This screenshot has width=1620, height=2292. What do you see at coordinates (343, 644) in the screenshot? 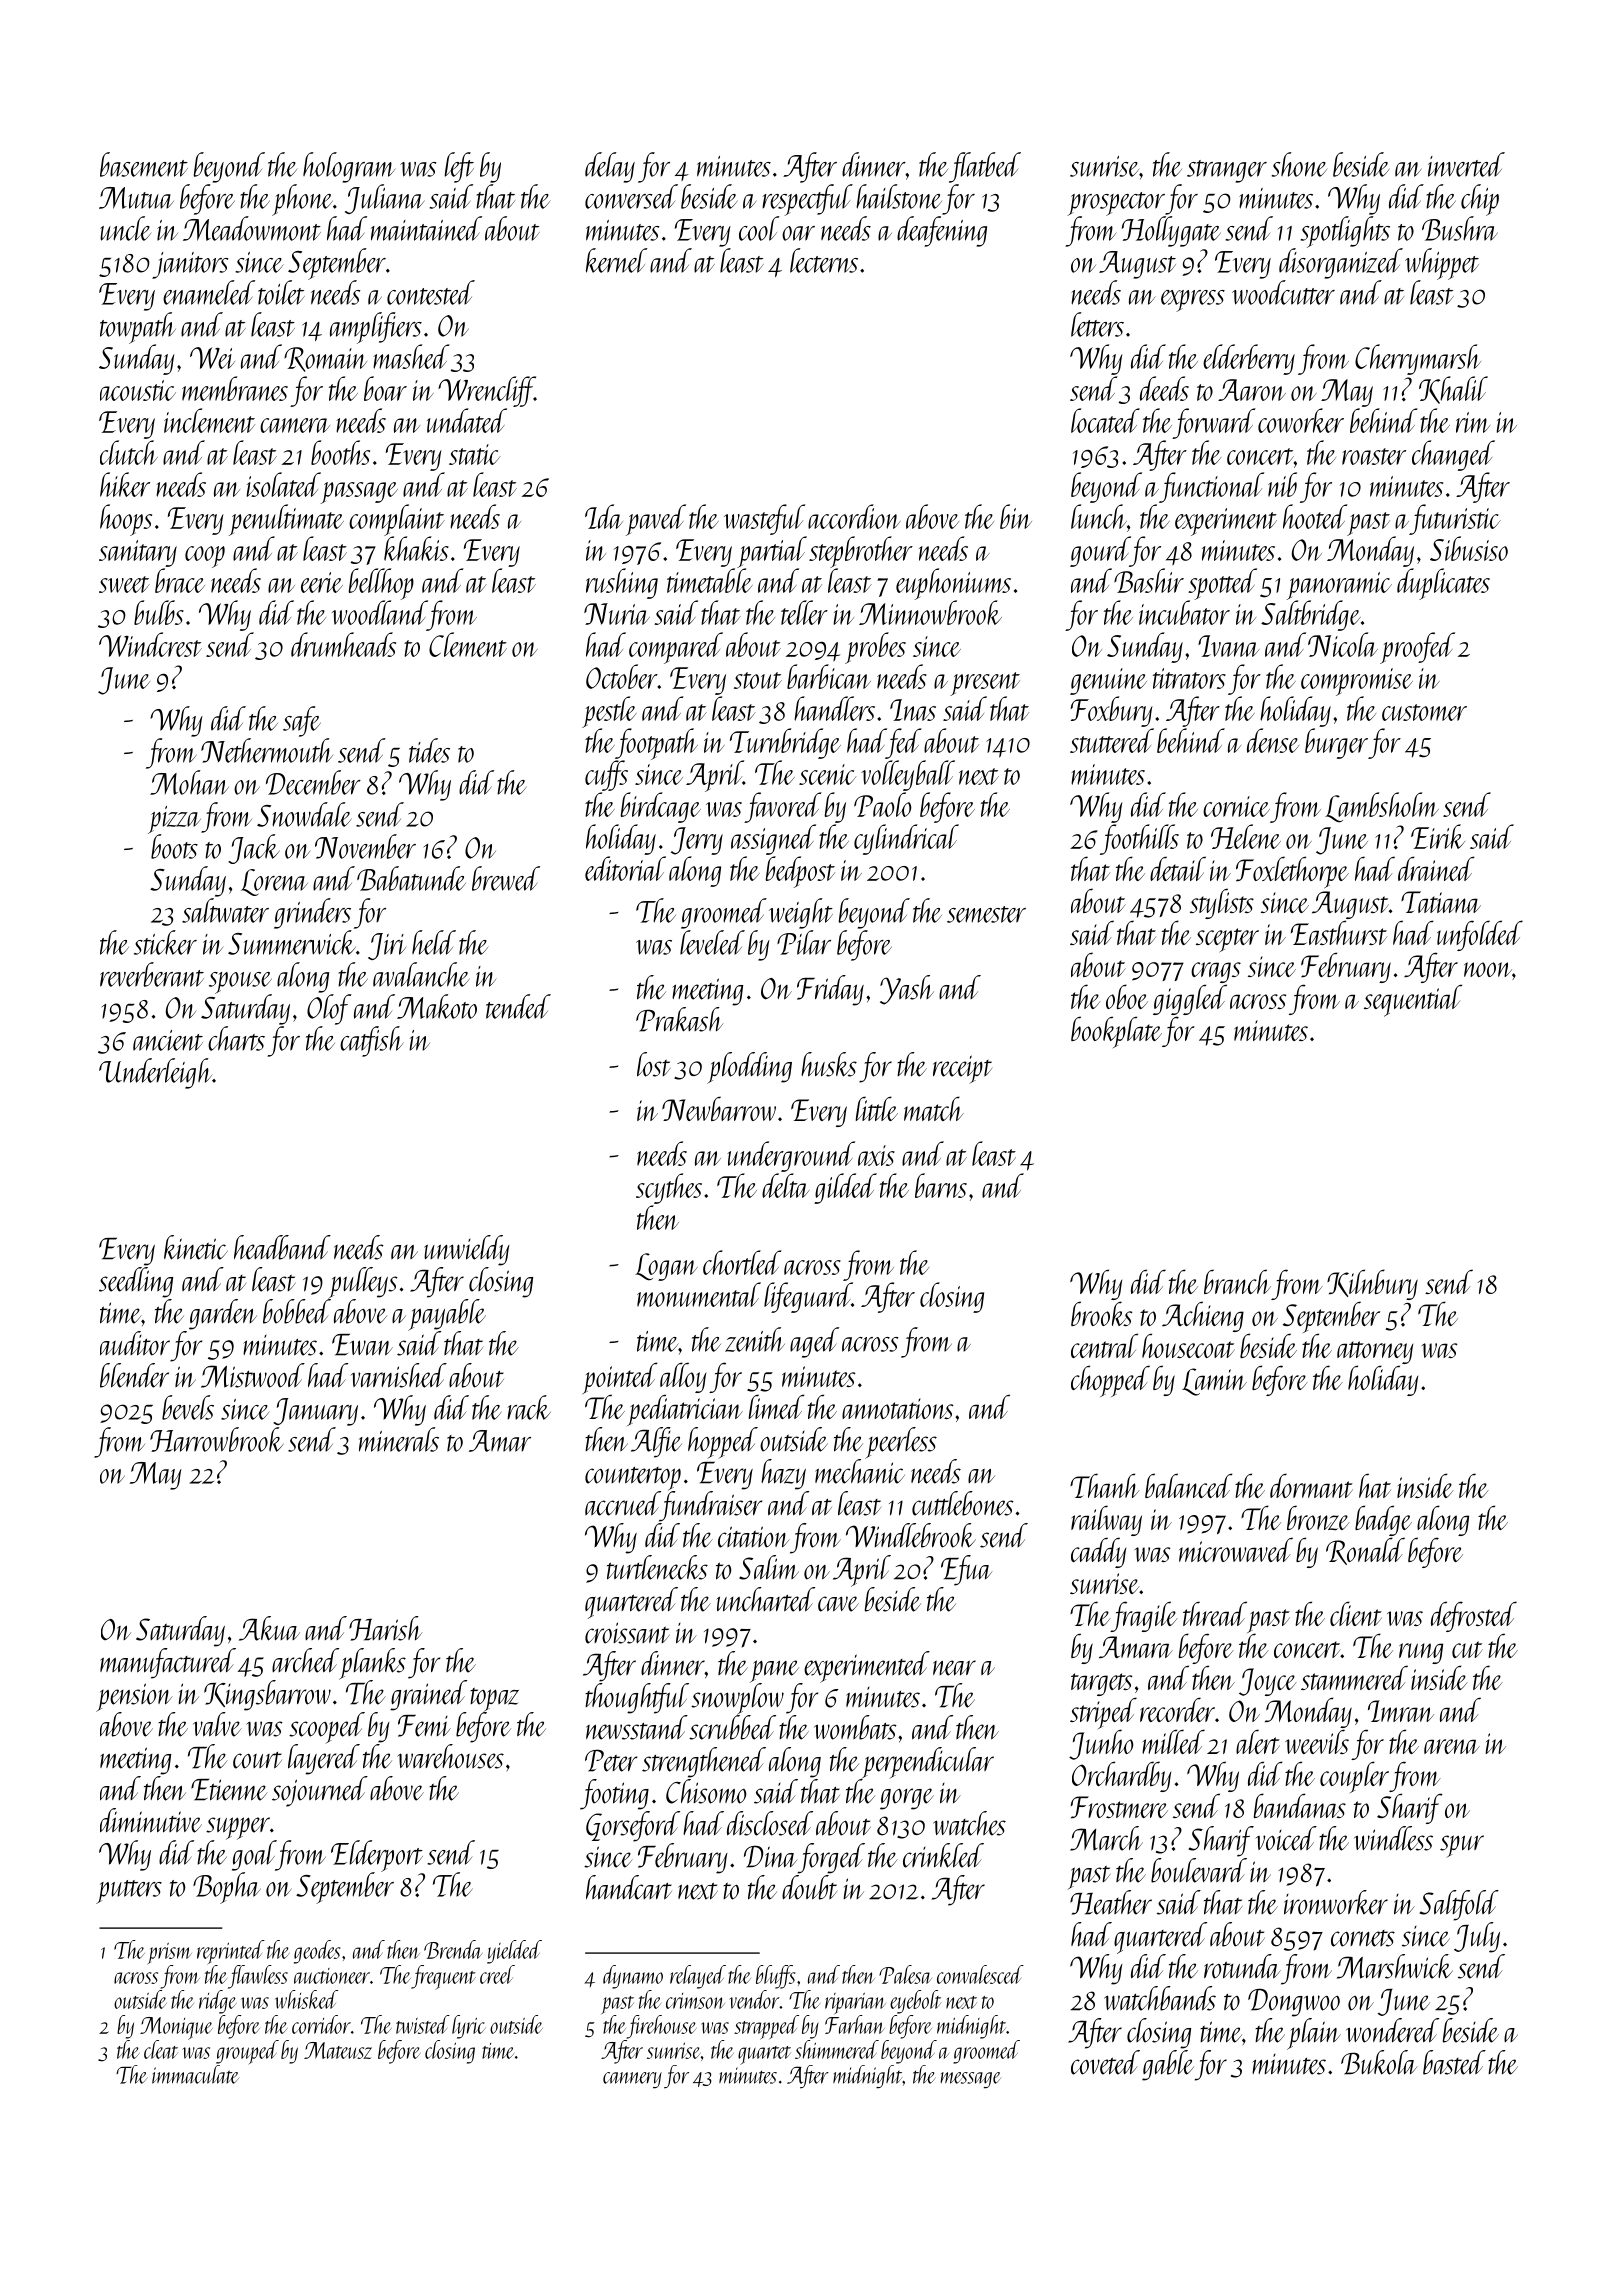
I see `drumheads` at bounding box center [343, 644].
